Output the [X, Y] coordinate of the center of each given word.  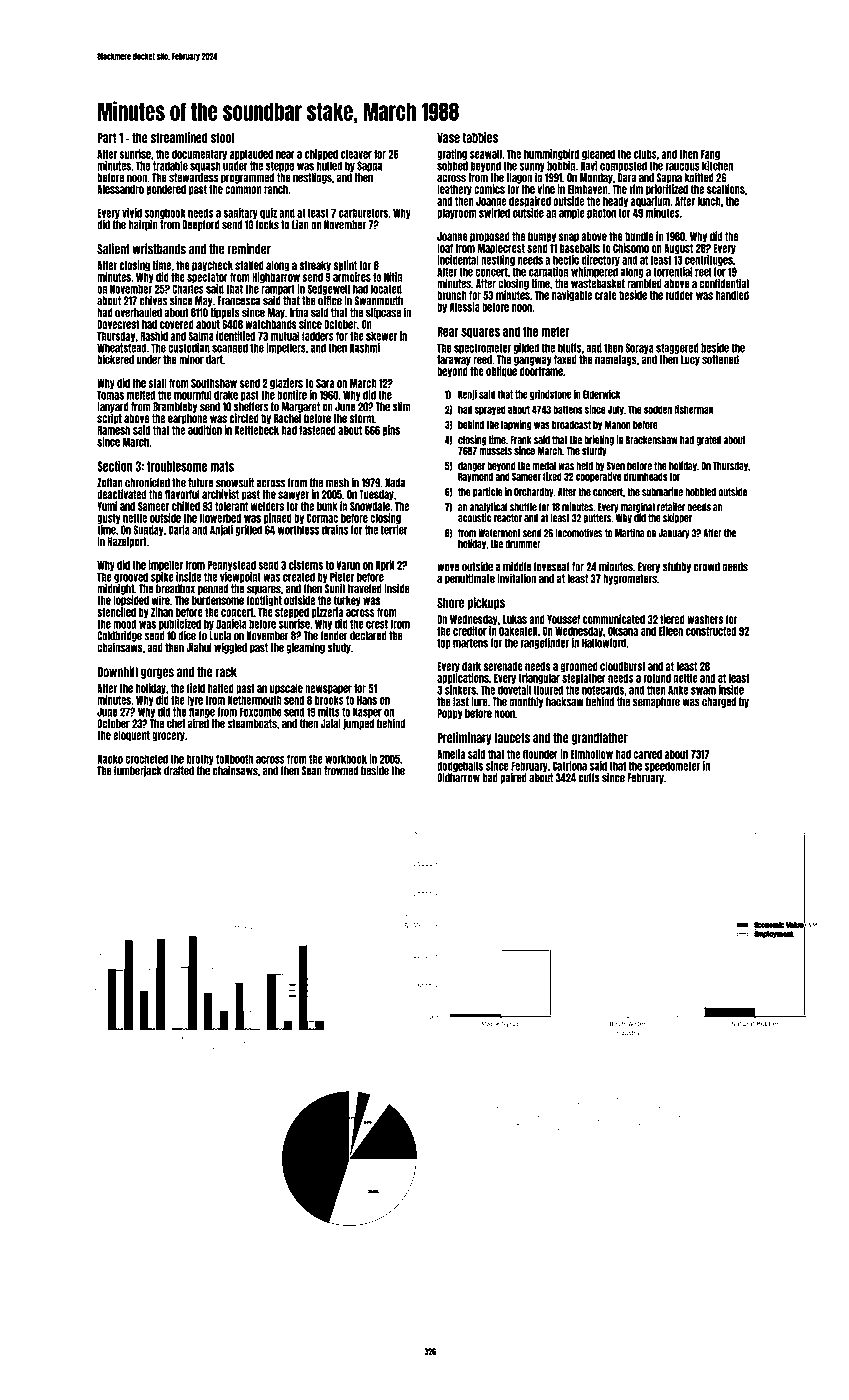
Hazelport [126, 542]
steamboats [252, 724]
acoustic [474, 518]
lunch [709, 201]
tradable [170, 166]
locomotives [579, 533]
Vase [448, 137]
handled [732, 295]
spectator [207, 278]
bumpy [542, 237]
